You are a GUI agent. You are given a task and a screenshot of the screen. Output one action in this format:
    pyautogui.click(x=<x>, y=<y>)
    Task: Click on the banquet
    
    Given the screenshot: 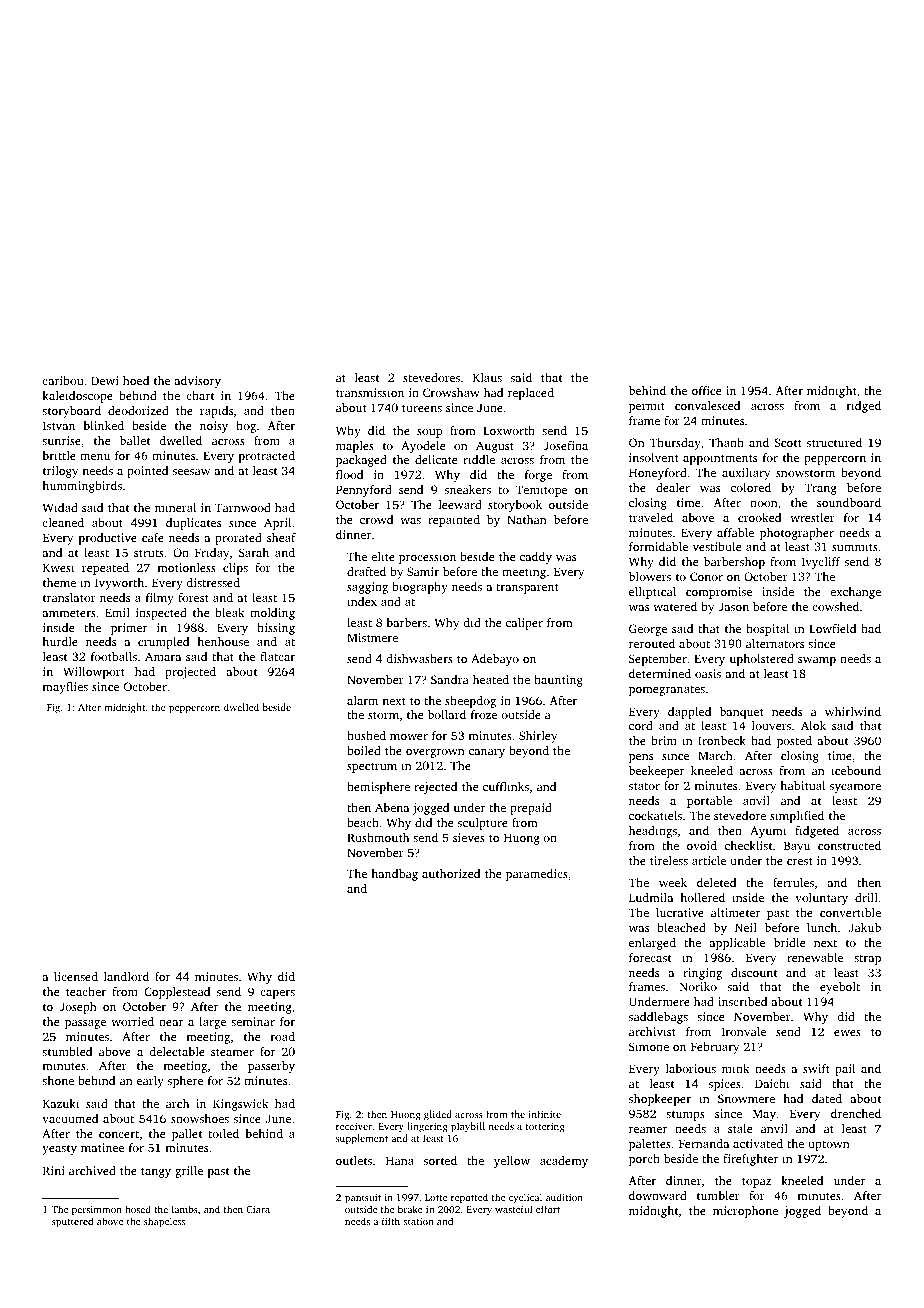 What is the action you would take?
    pyautogui.click(x=742, y=713)
